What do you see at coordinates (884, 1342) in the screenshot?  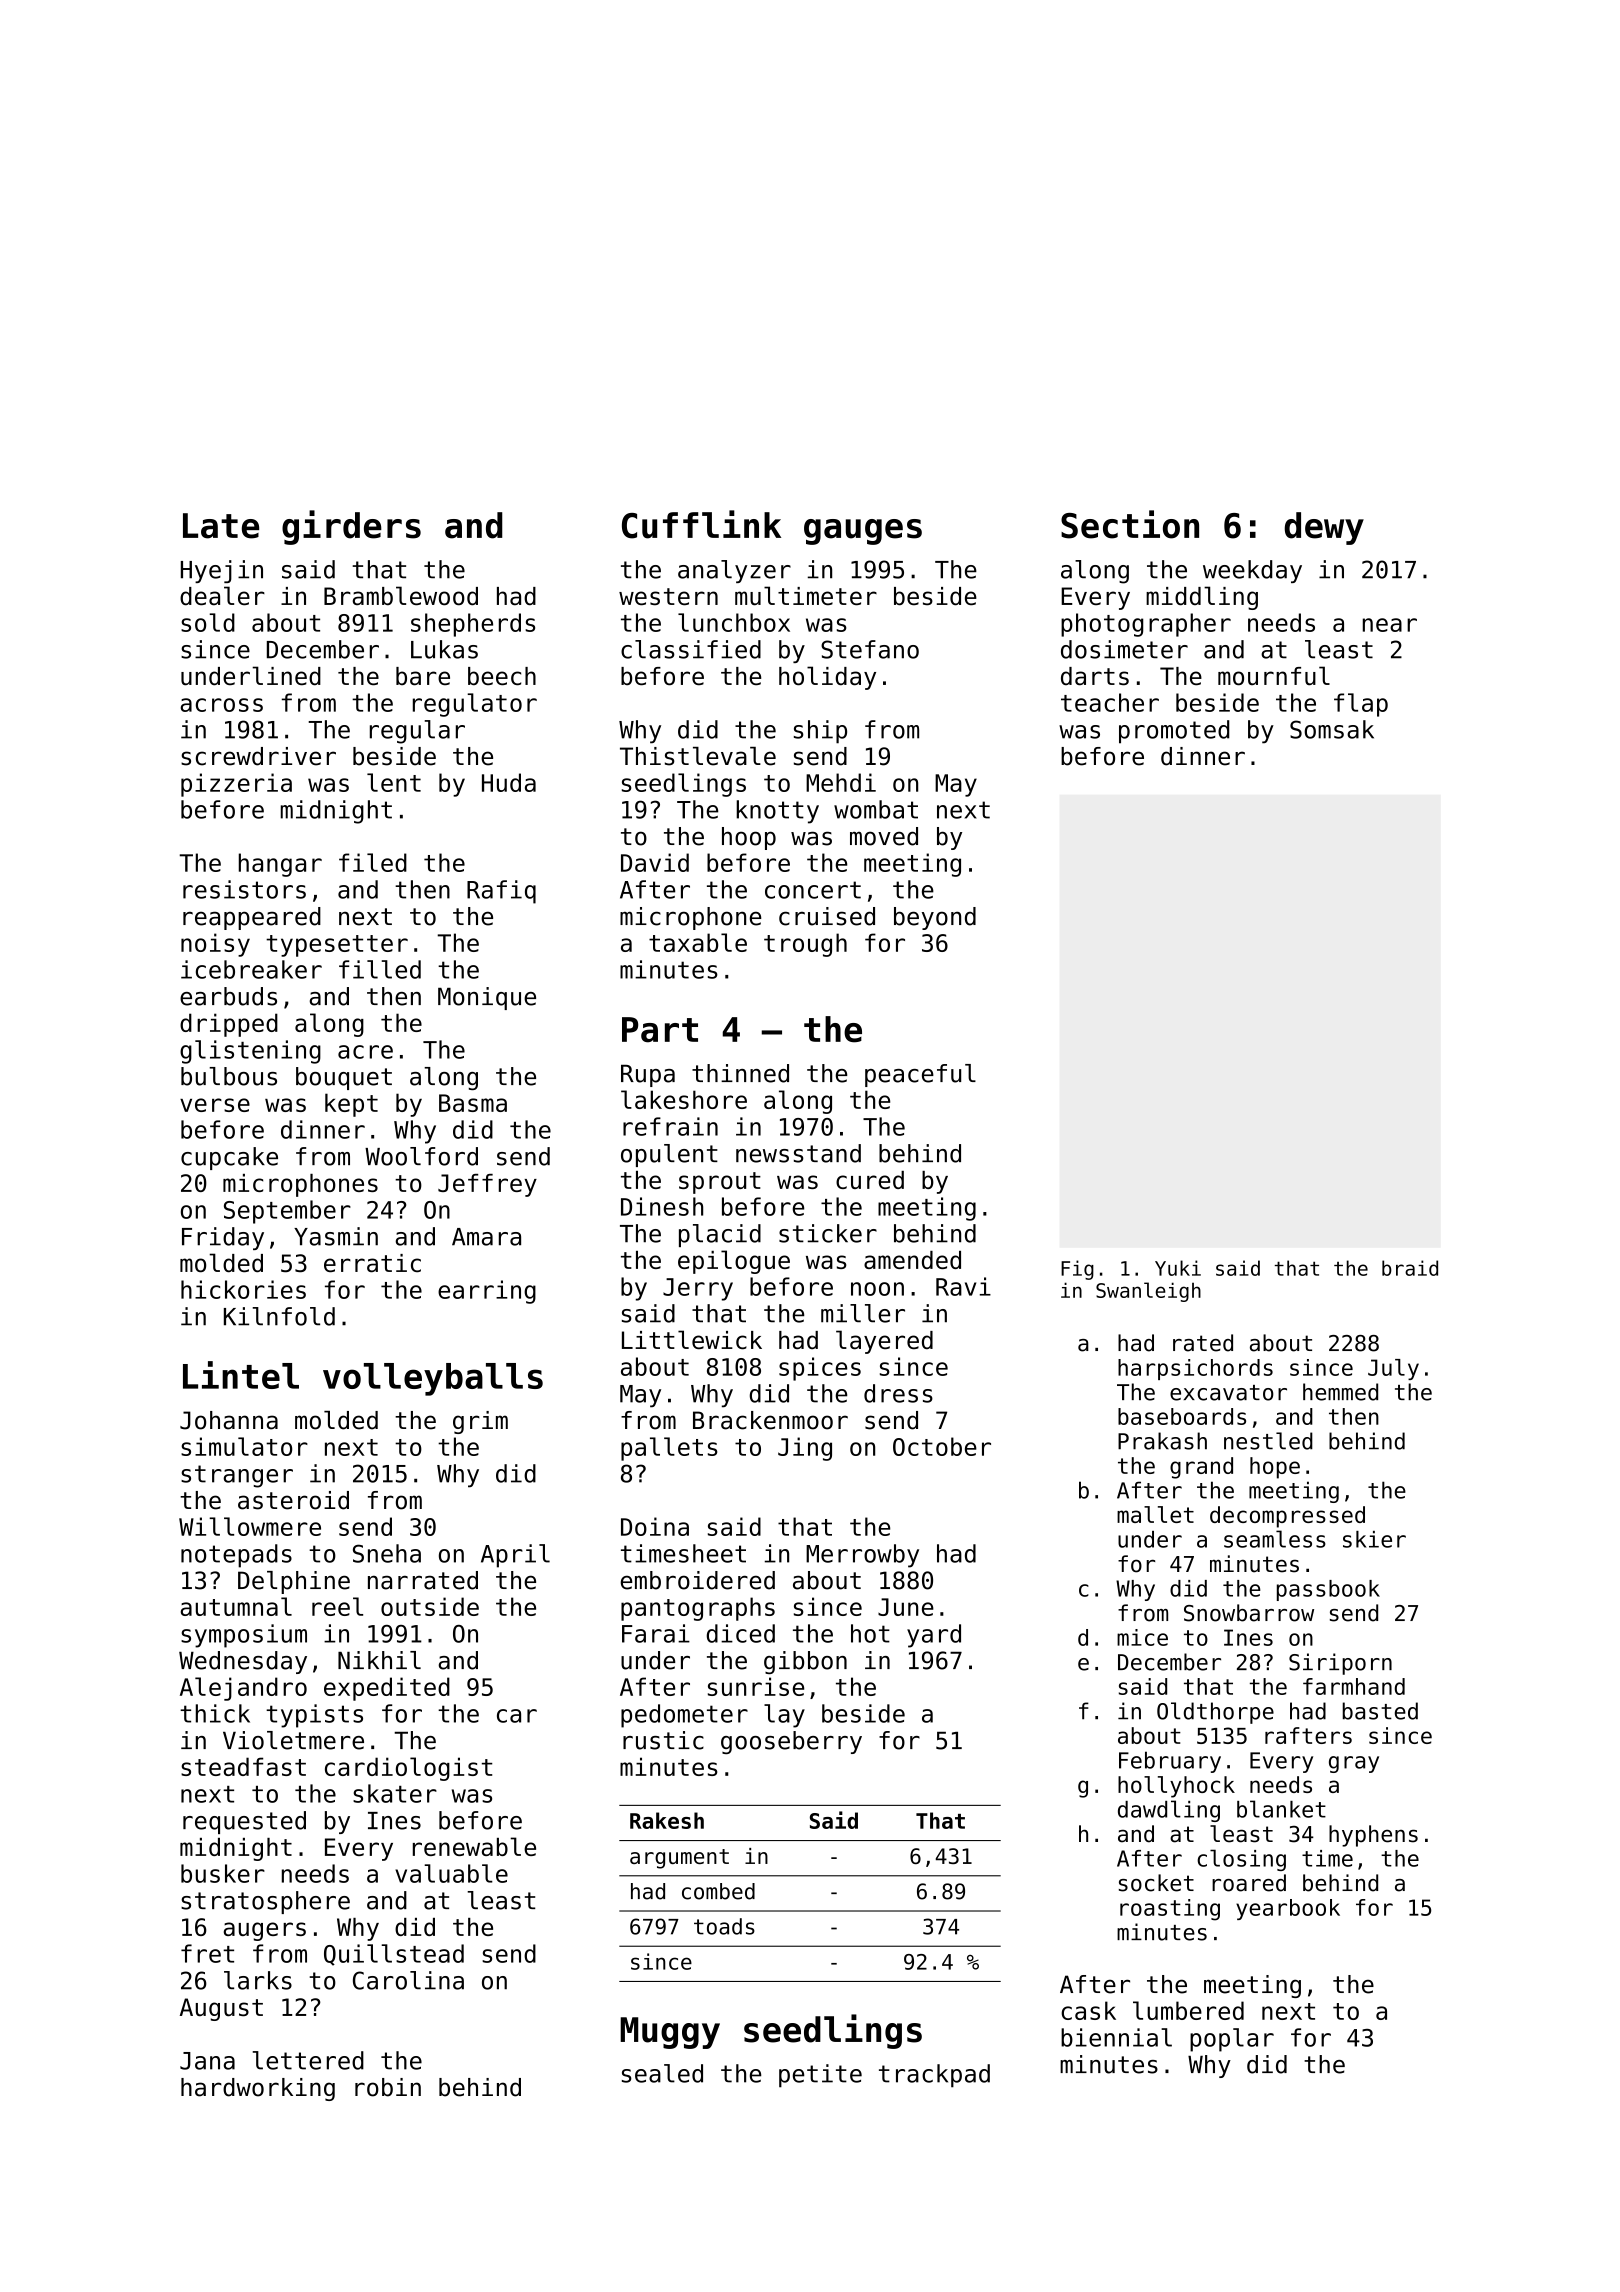 I see `layered` at bounding box center [884, 1342].
